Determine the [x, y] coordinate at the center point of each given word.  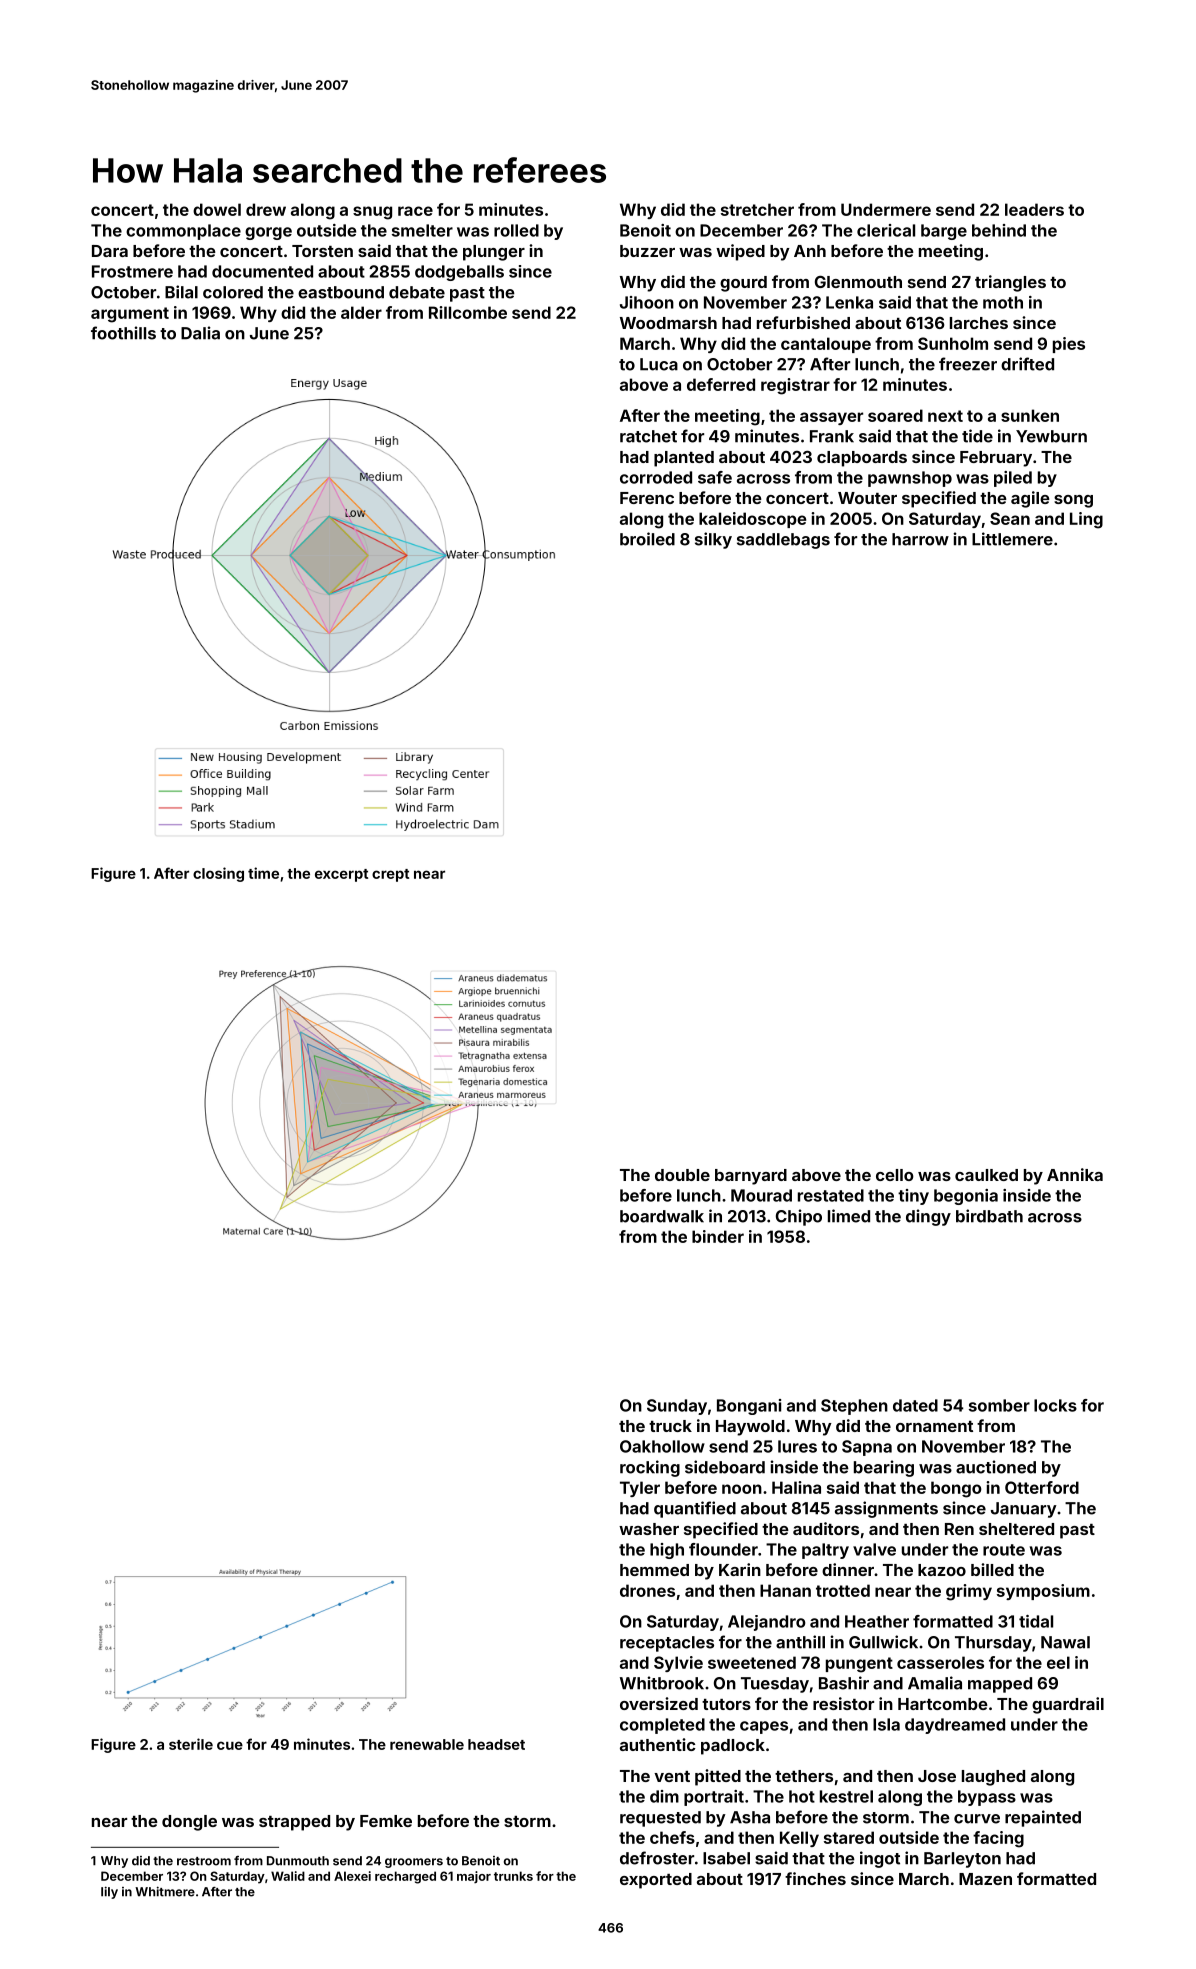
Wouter [867, 498]
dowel [217, 209]
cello [895, 1175]
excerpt [341, 875]
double [682, 1175]
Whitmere [165, 1891]
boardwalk [662, 1216]
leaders [1034, 209]
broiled [647, 539]
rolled [516, 230]
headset [496, 1744]
